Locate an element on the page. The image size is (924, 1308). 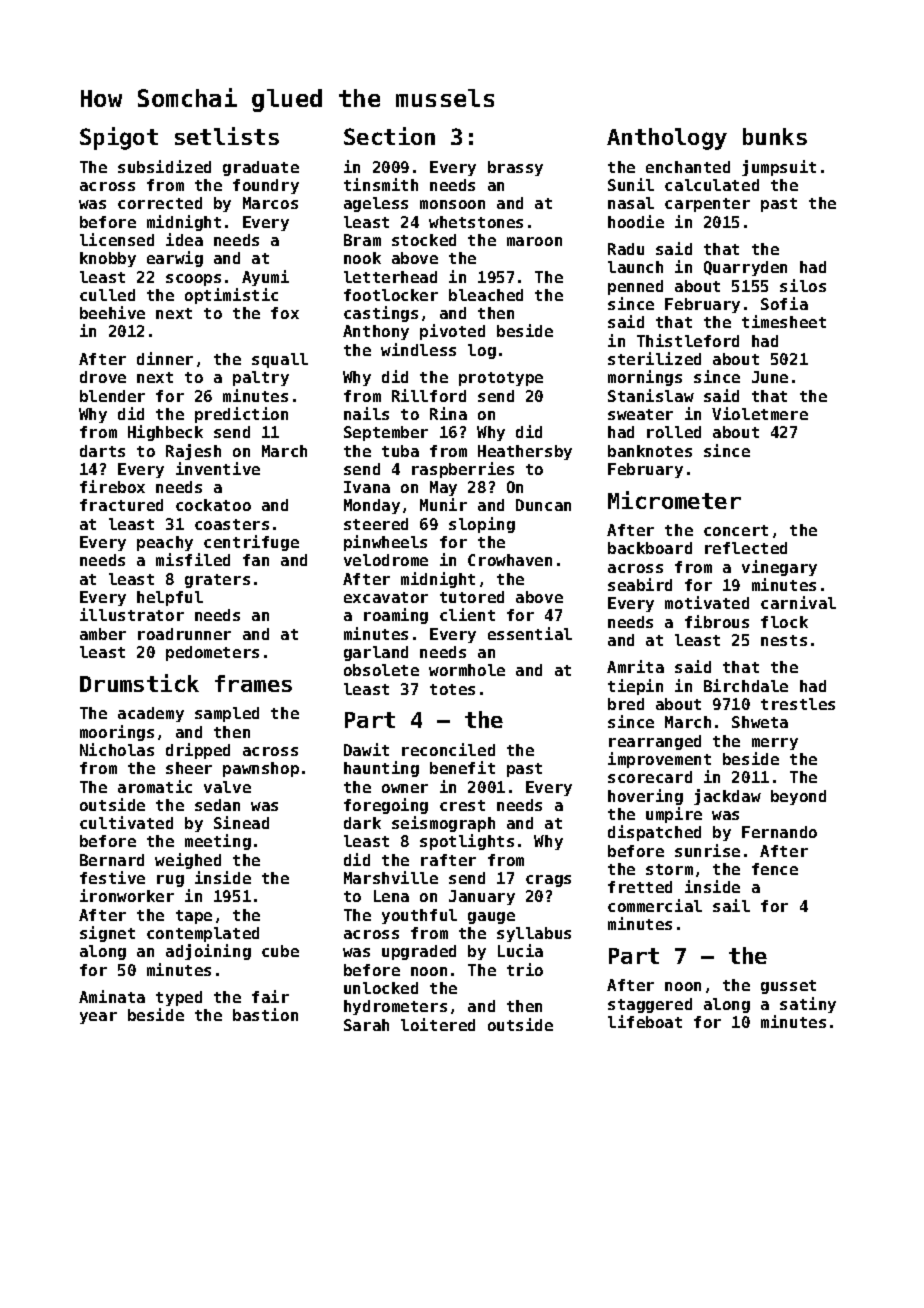
hovering is located at coordinates (645, 797).
